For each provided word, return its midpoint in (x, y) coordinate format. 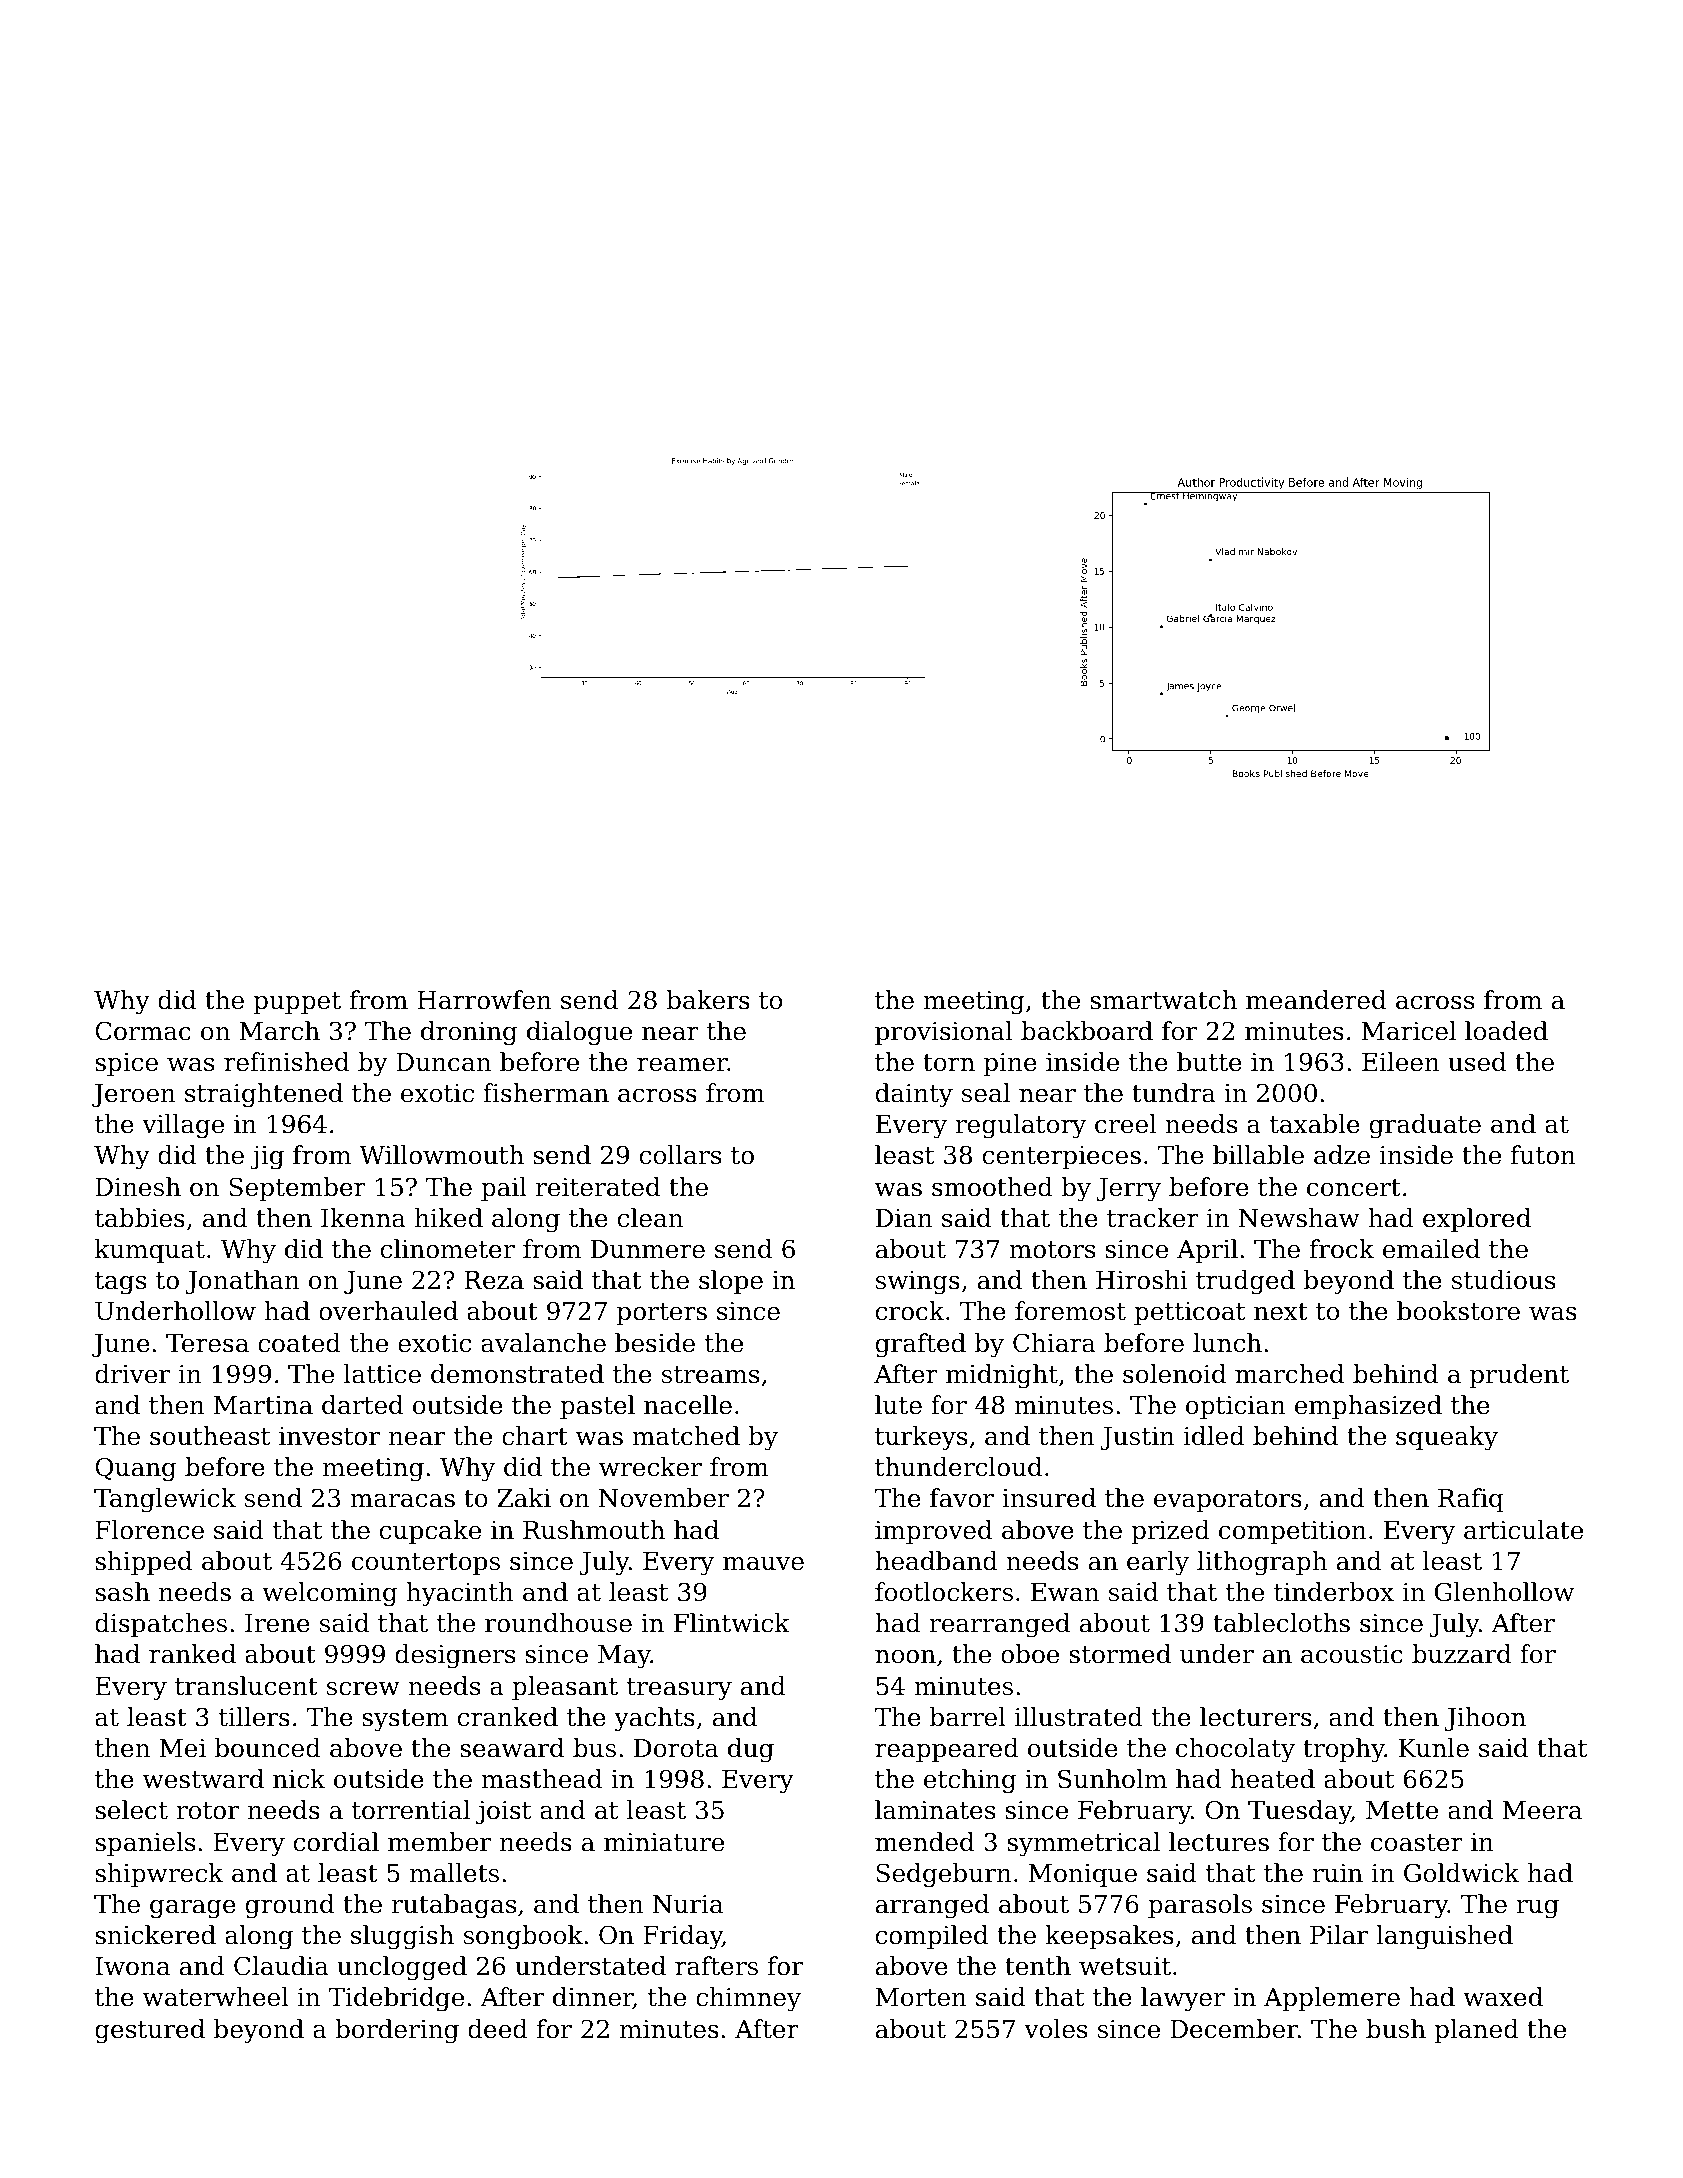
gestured (150, 2031)
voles (1055, 2029)
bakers (708, 1000)
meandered (1316, 1000)
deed (498, 2029)
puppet (297, 1003)
